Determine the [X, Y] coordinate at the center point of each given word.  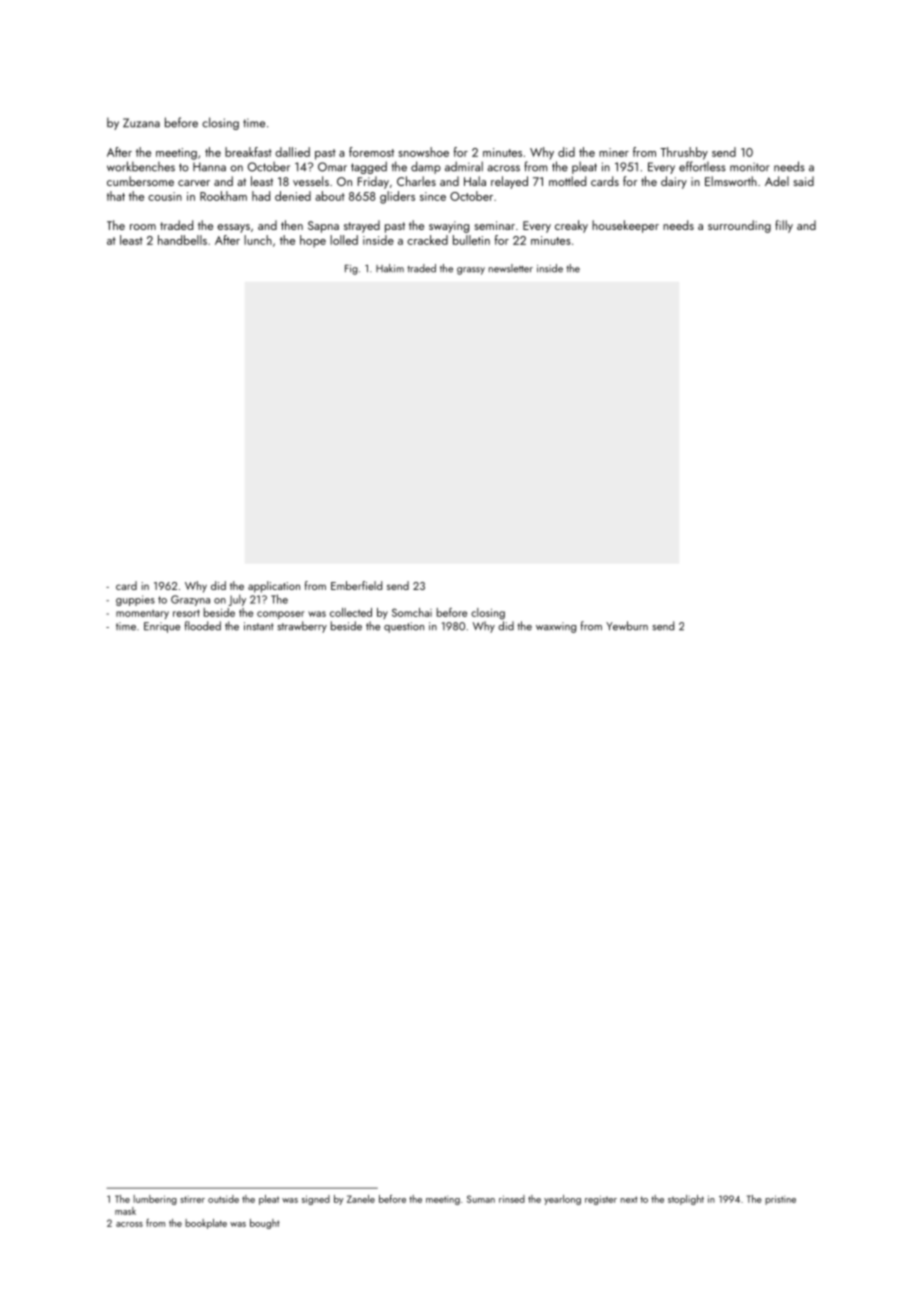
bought [265, 1224]
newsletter [511, 268]
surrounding [739, 226]
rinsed [512, 1199]
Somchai [412, 612]
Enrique [162, 627]
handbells [182, 240]
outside [223, 1199]
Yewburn [627, 626]
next [629, 1199]
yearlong [562, 1200]
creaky [571, 226]
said [803, 181]
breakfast [248, 152]
